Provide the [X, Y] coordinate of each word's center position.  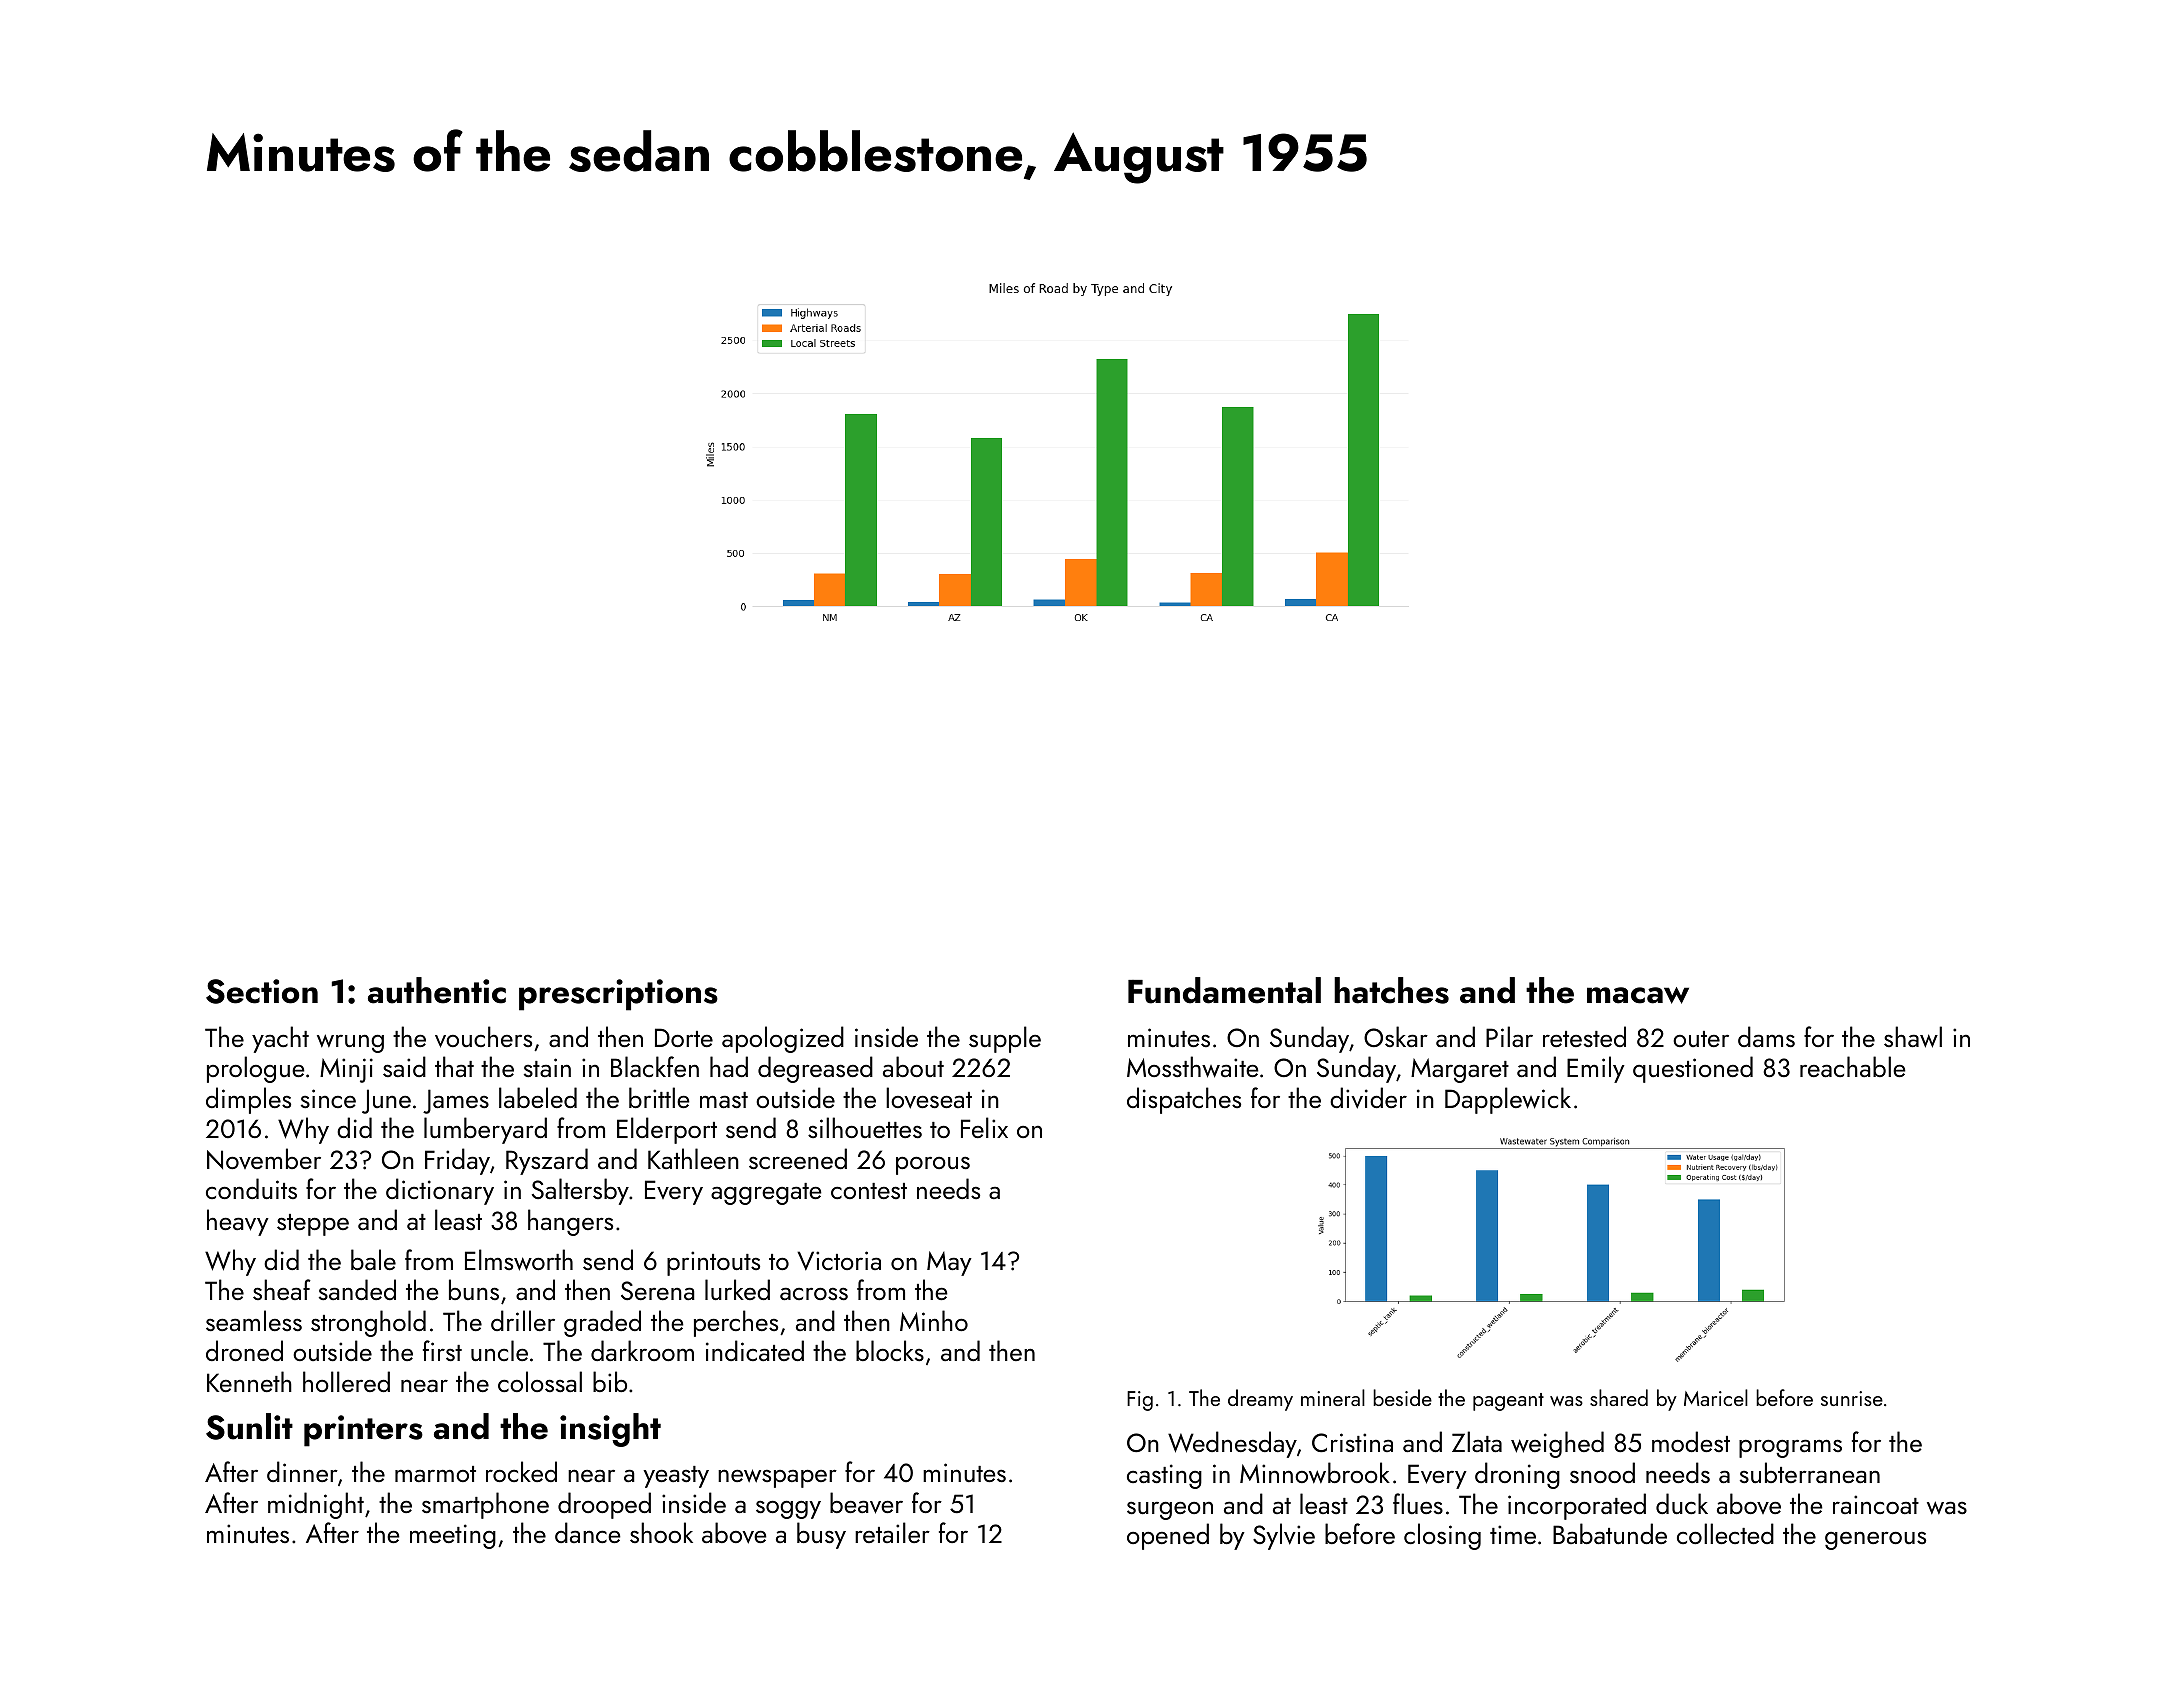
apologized [783, 1039]
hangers [570, 1222]
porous [933, 1165]
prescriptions [618, 995]
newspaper [777, 1478]
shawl [1913, 1037]
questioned [1693, 1069]
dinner [302, 1471]
